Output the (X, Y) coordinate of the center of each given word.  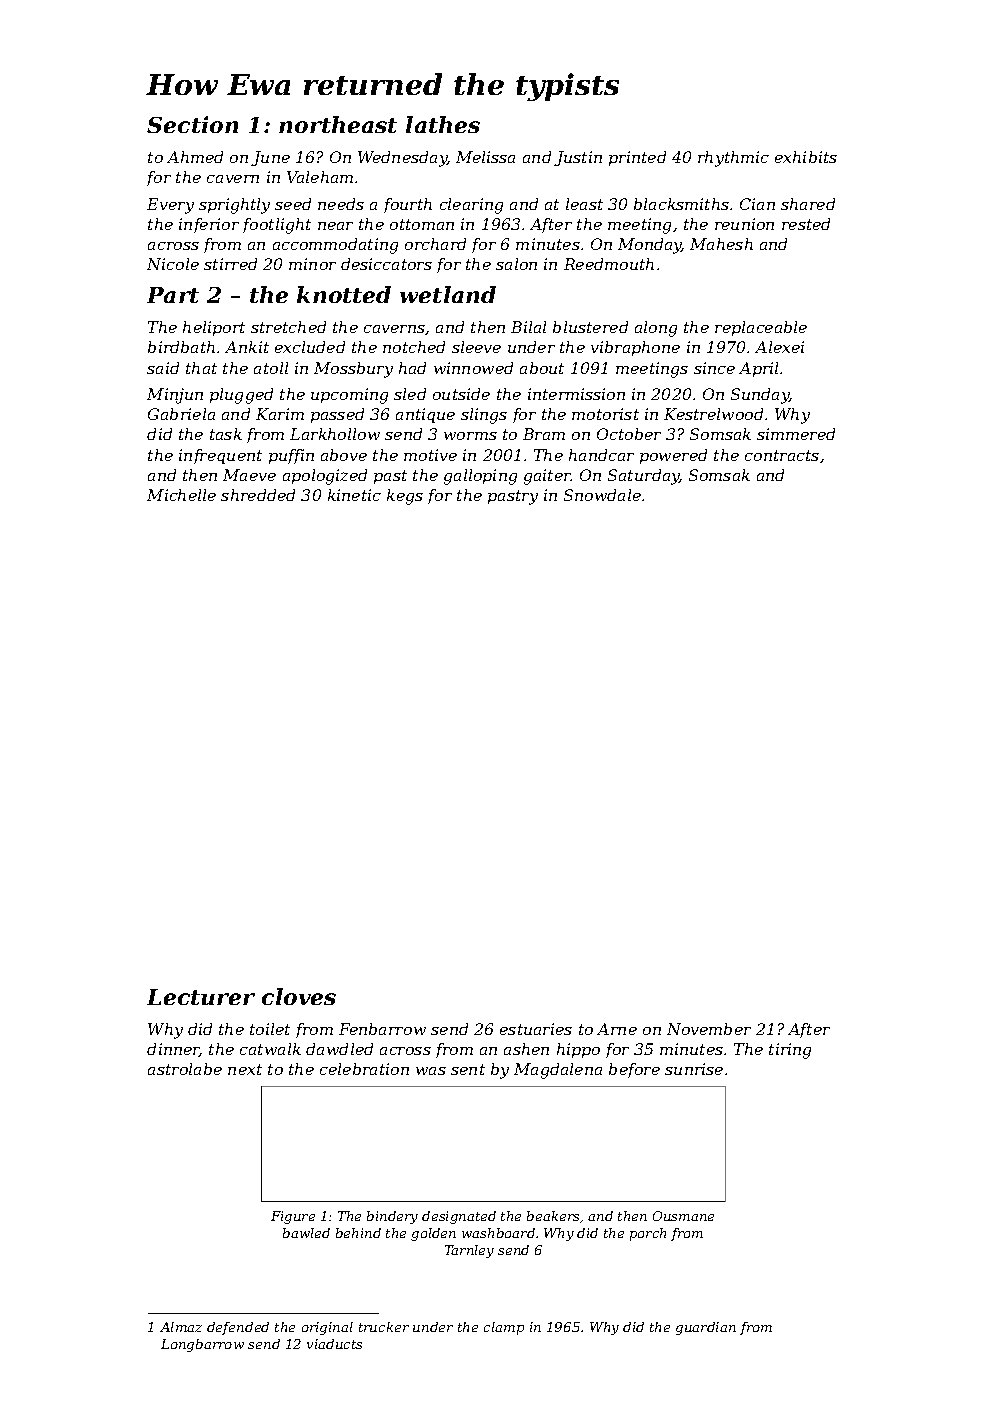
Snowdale (602, 495)
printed (637, 158)
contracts (782, 455)
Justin (578, 158)
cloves (299, 996)
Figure (293, 1217)
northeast (338, 124)
